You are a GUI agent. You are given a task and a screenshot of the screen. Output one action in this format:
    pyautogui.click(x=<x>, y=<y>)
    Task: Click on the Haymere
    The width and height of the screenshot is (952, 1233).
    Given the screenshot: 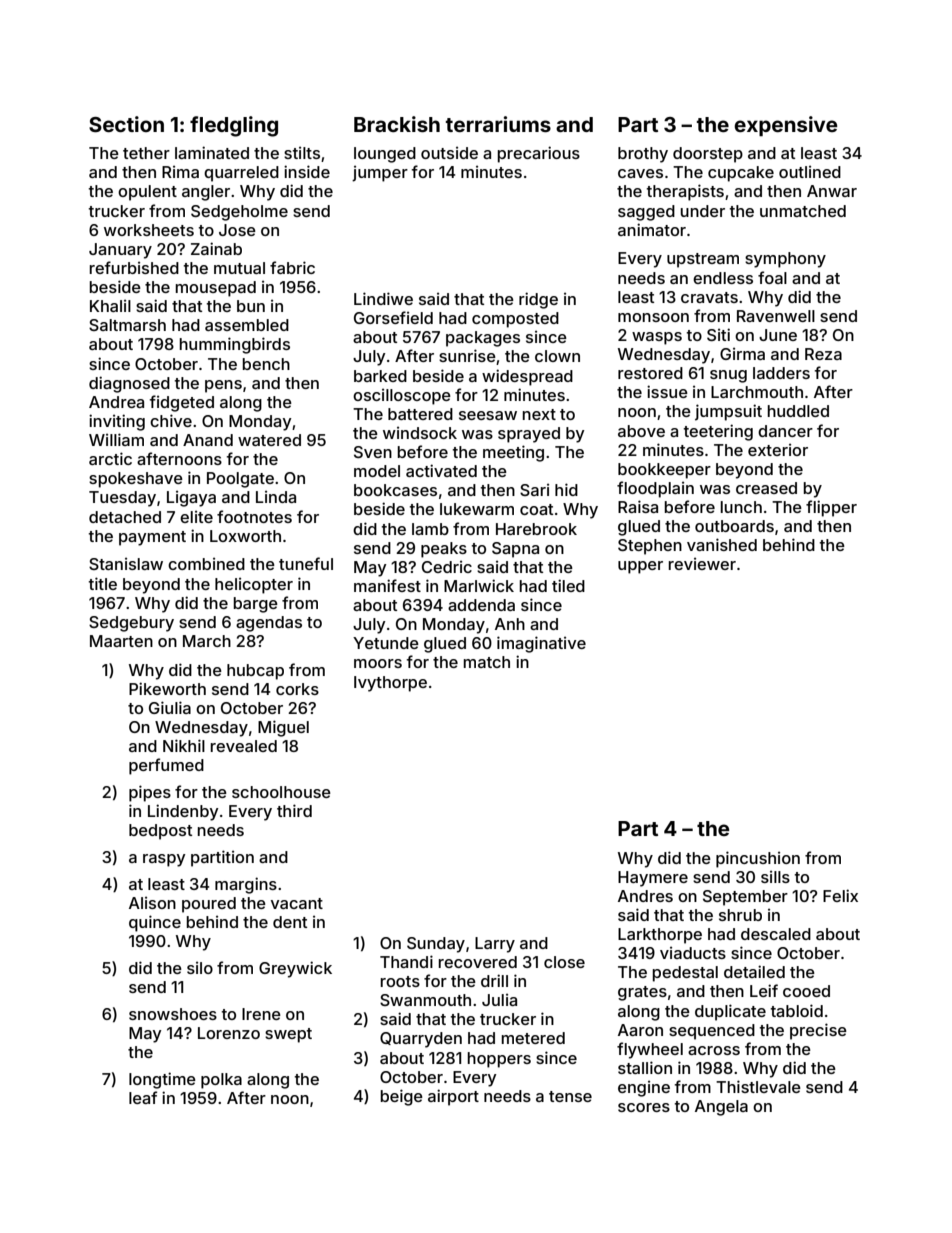 What is the action you would take?
    pyautogui.click(x=653, y=879)
